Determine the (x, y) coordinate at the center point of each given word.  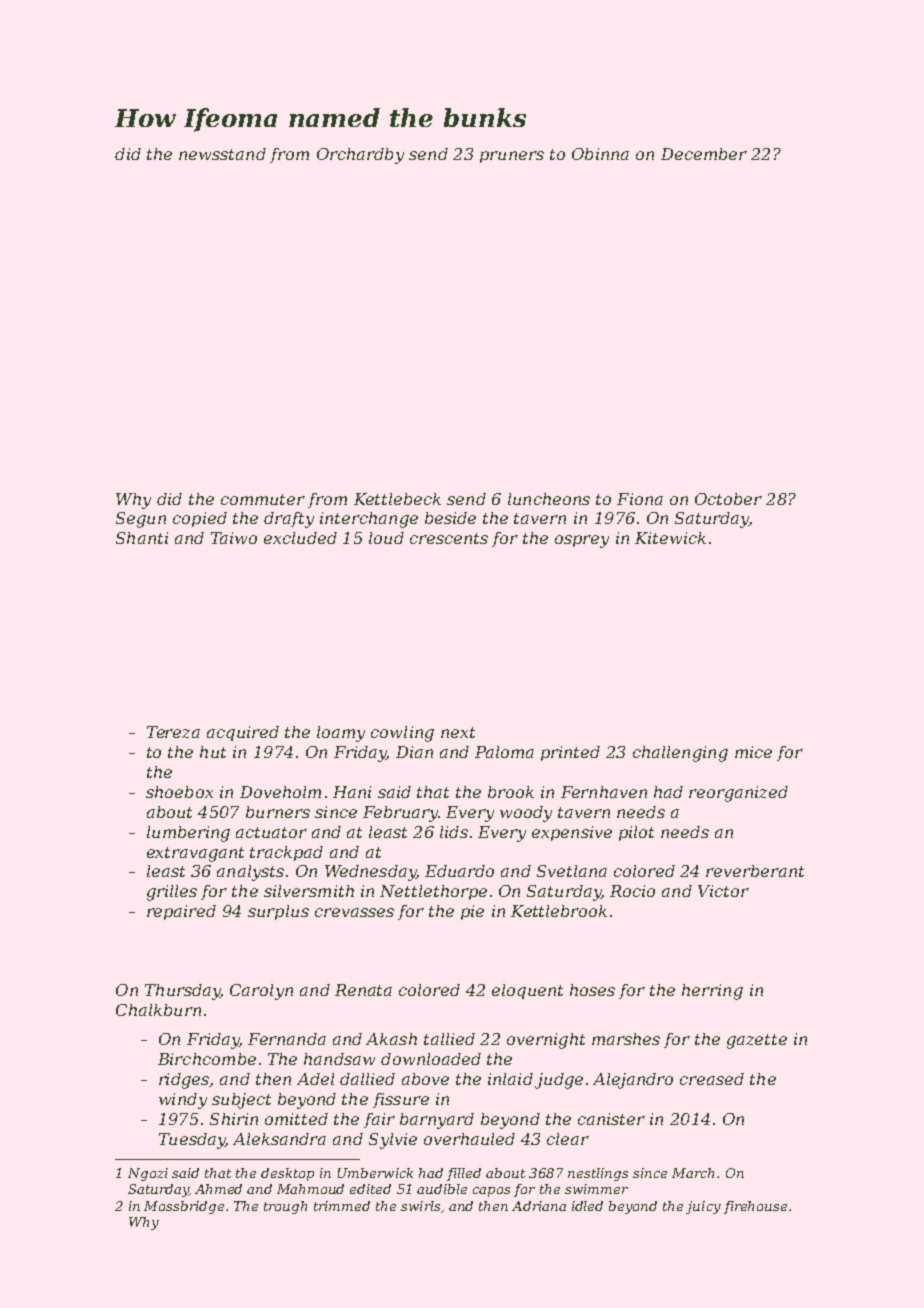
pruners (512, 157)
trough (285, 1207)
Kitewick (670, 538)
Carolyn (261, 992)
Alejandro (633, 1081)
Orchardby (360, 156)
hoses (592, 990)
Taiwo (234, 538)
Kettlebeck (397, 499)
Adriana (539, 1206)
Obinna (600, 154)
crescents (449, 538)
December (704, 154)
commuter (263, 499)
